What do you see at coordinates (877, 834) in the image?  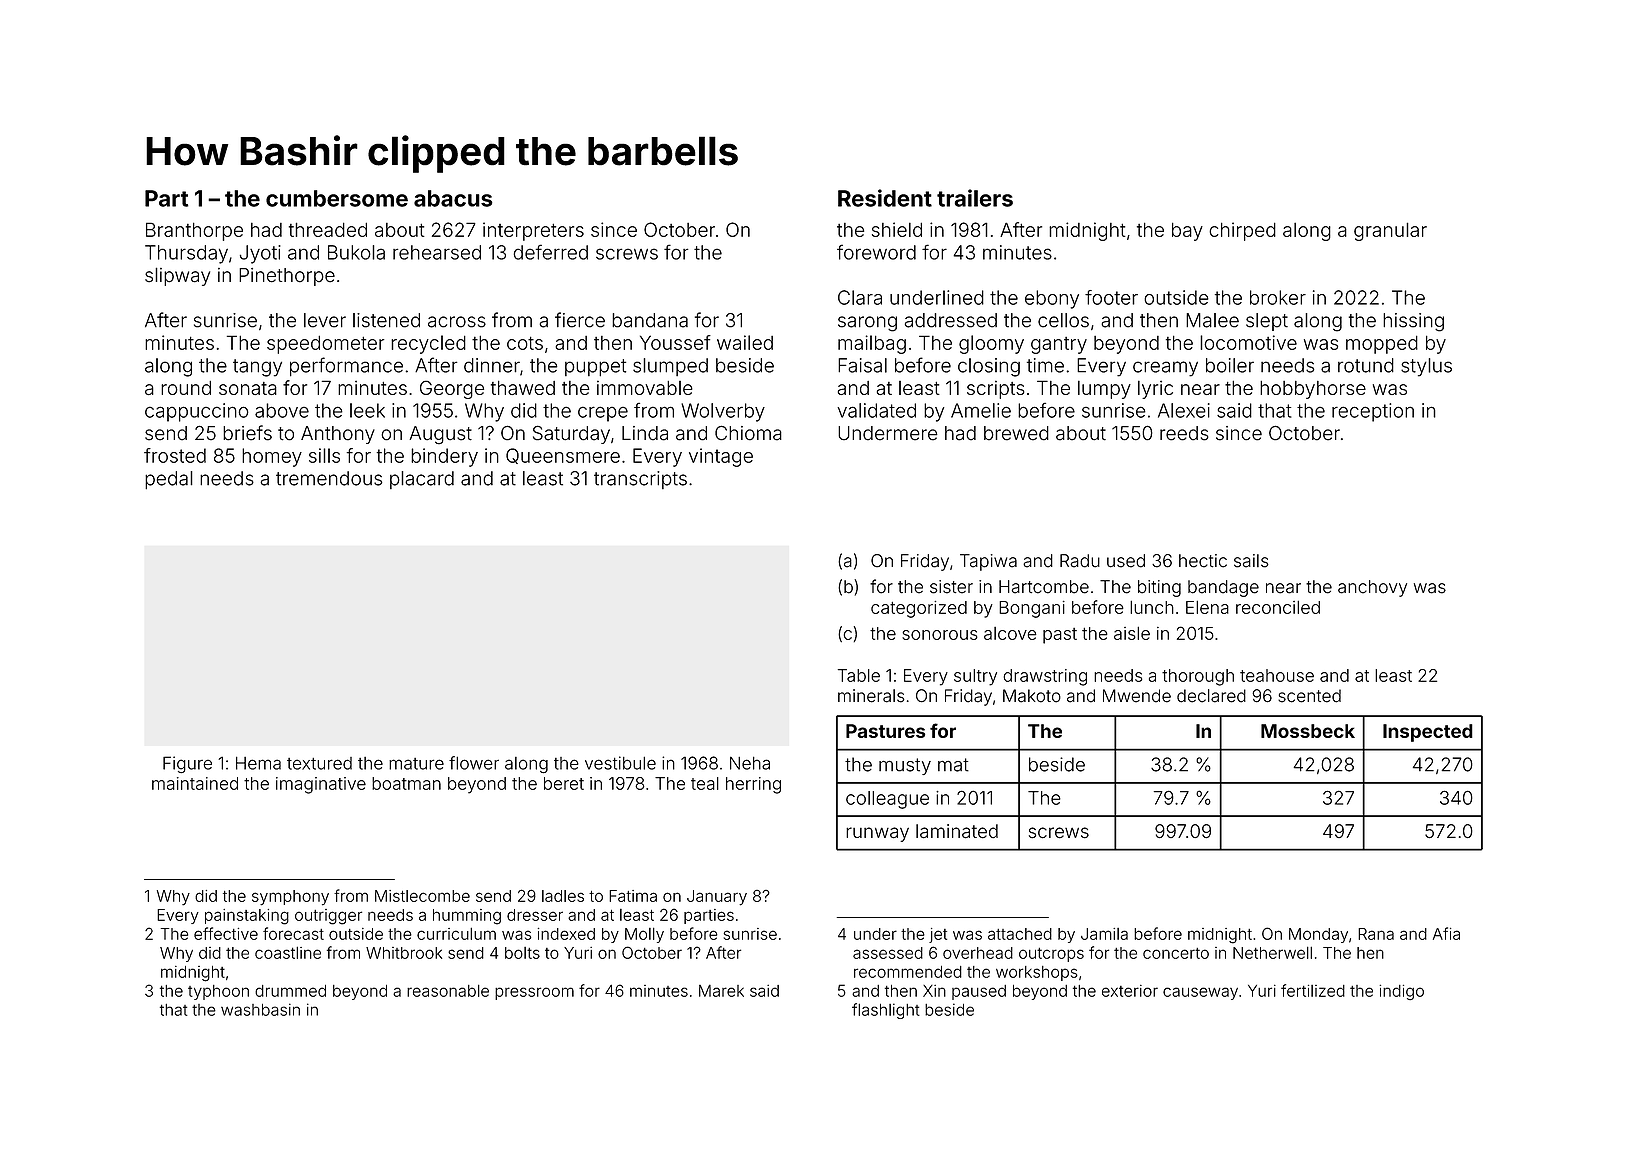 I see `runway` at bounding box center [877, 834].
